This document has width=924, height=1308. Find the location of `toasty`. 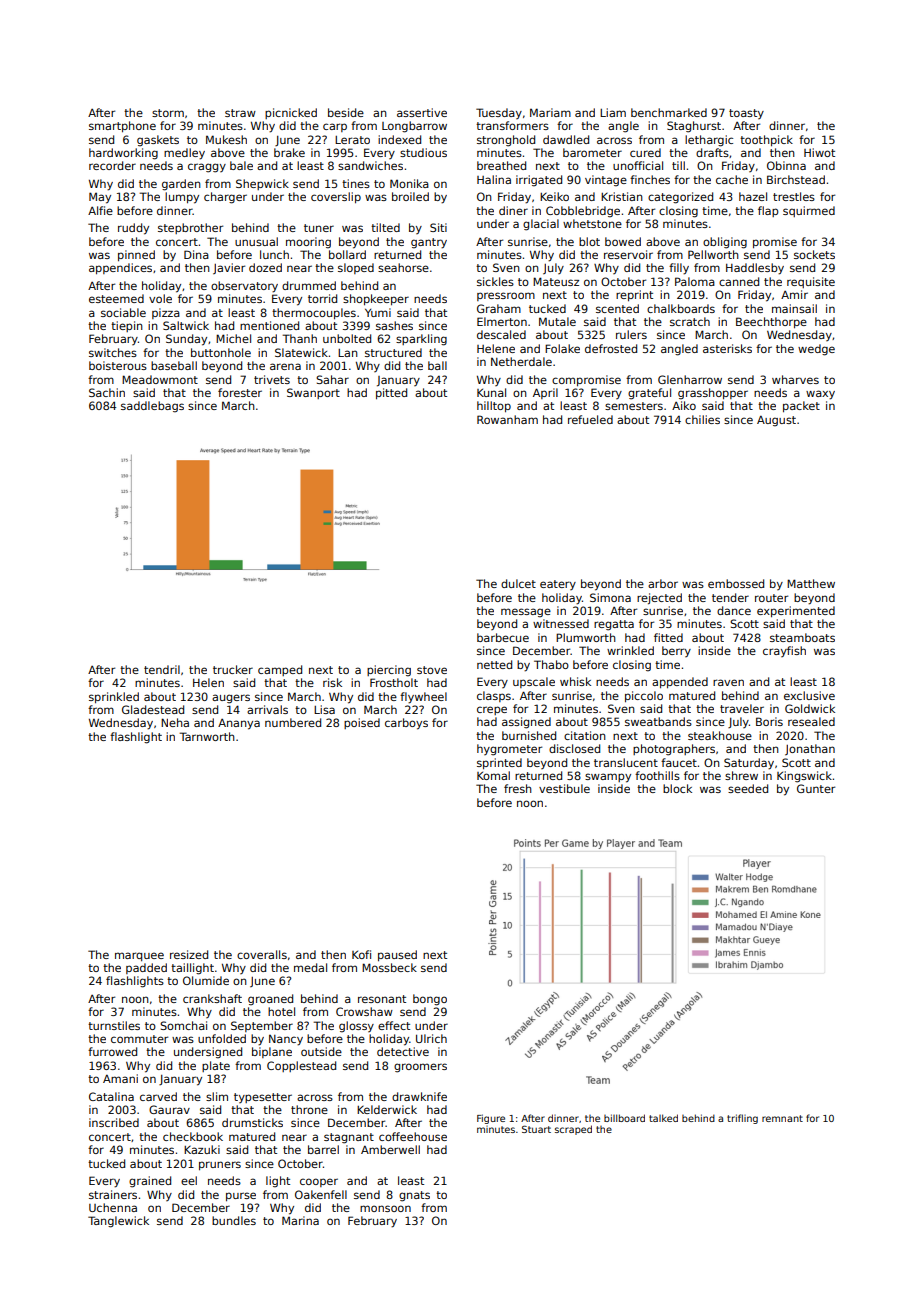

toasty is located at coordinates (746, 114).
